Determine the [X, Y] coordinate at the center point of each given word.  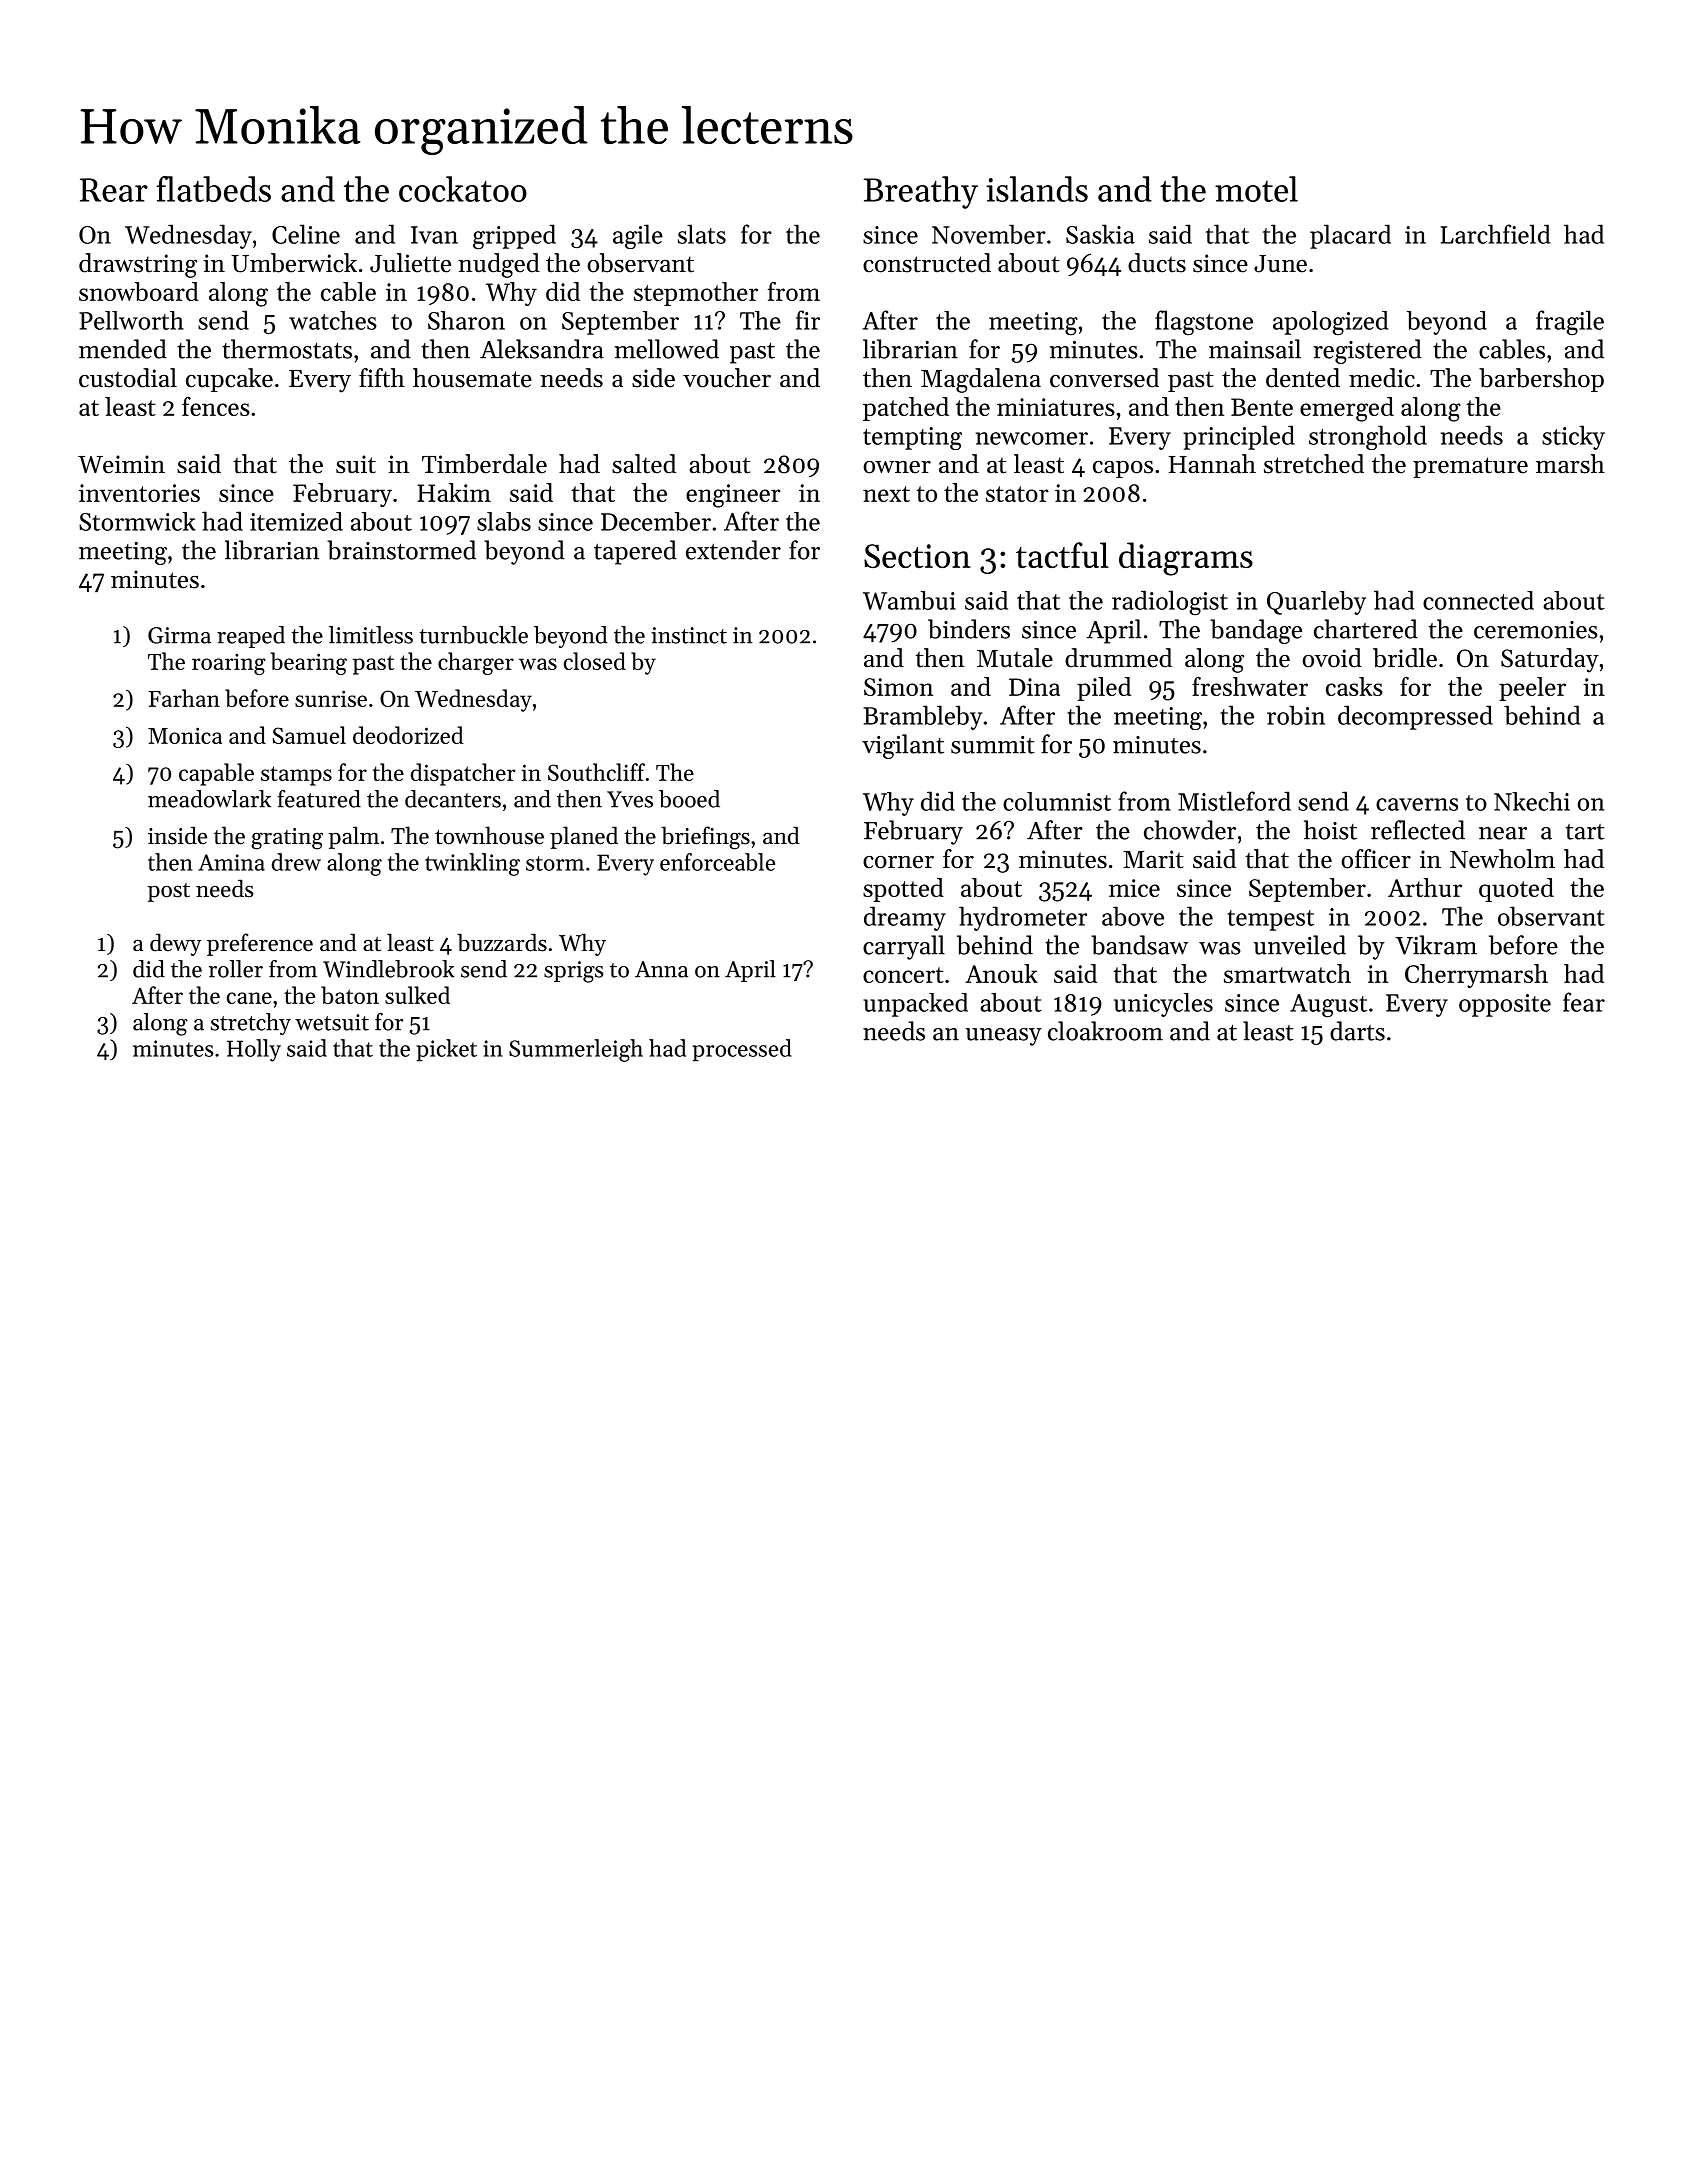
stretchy [251, 1024]
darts [1357, 1031]
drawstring [138, 265]
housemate [472, 378]
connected [1478, 600]
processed [742, 1050]
